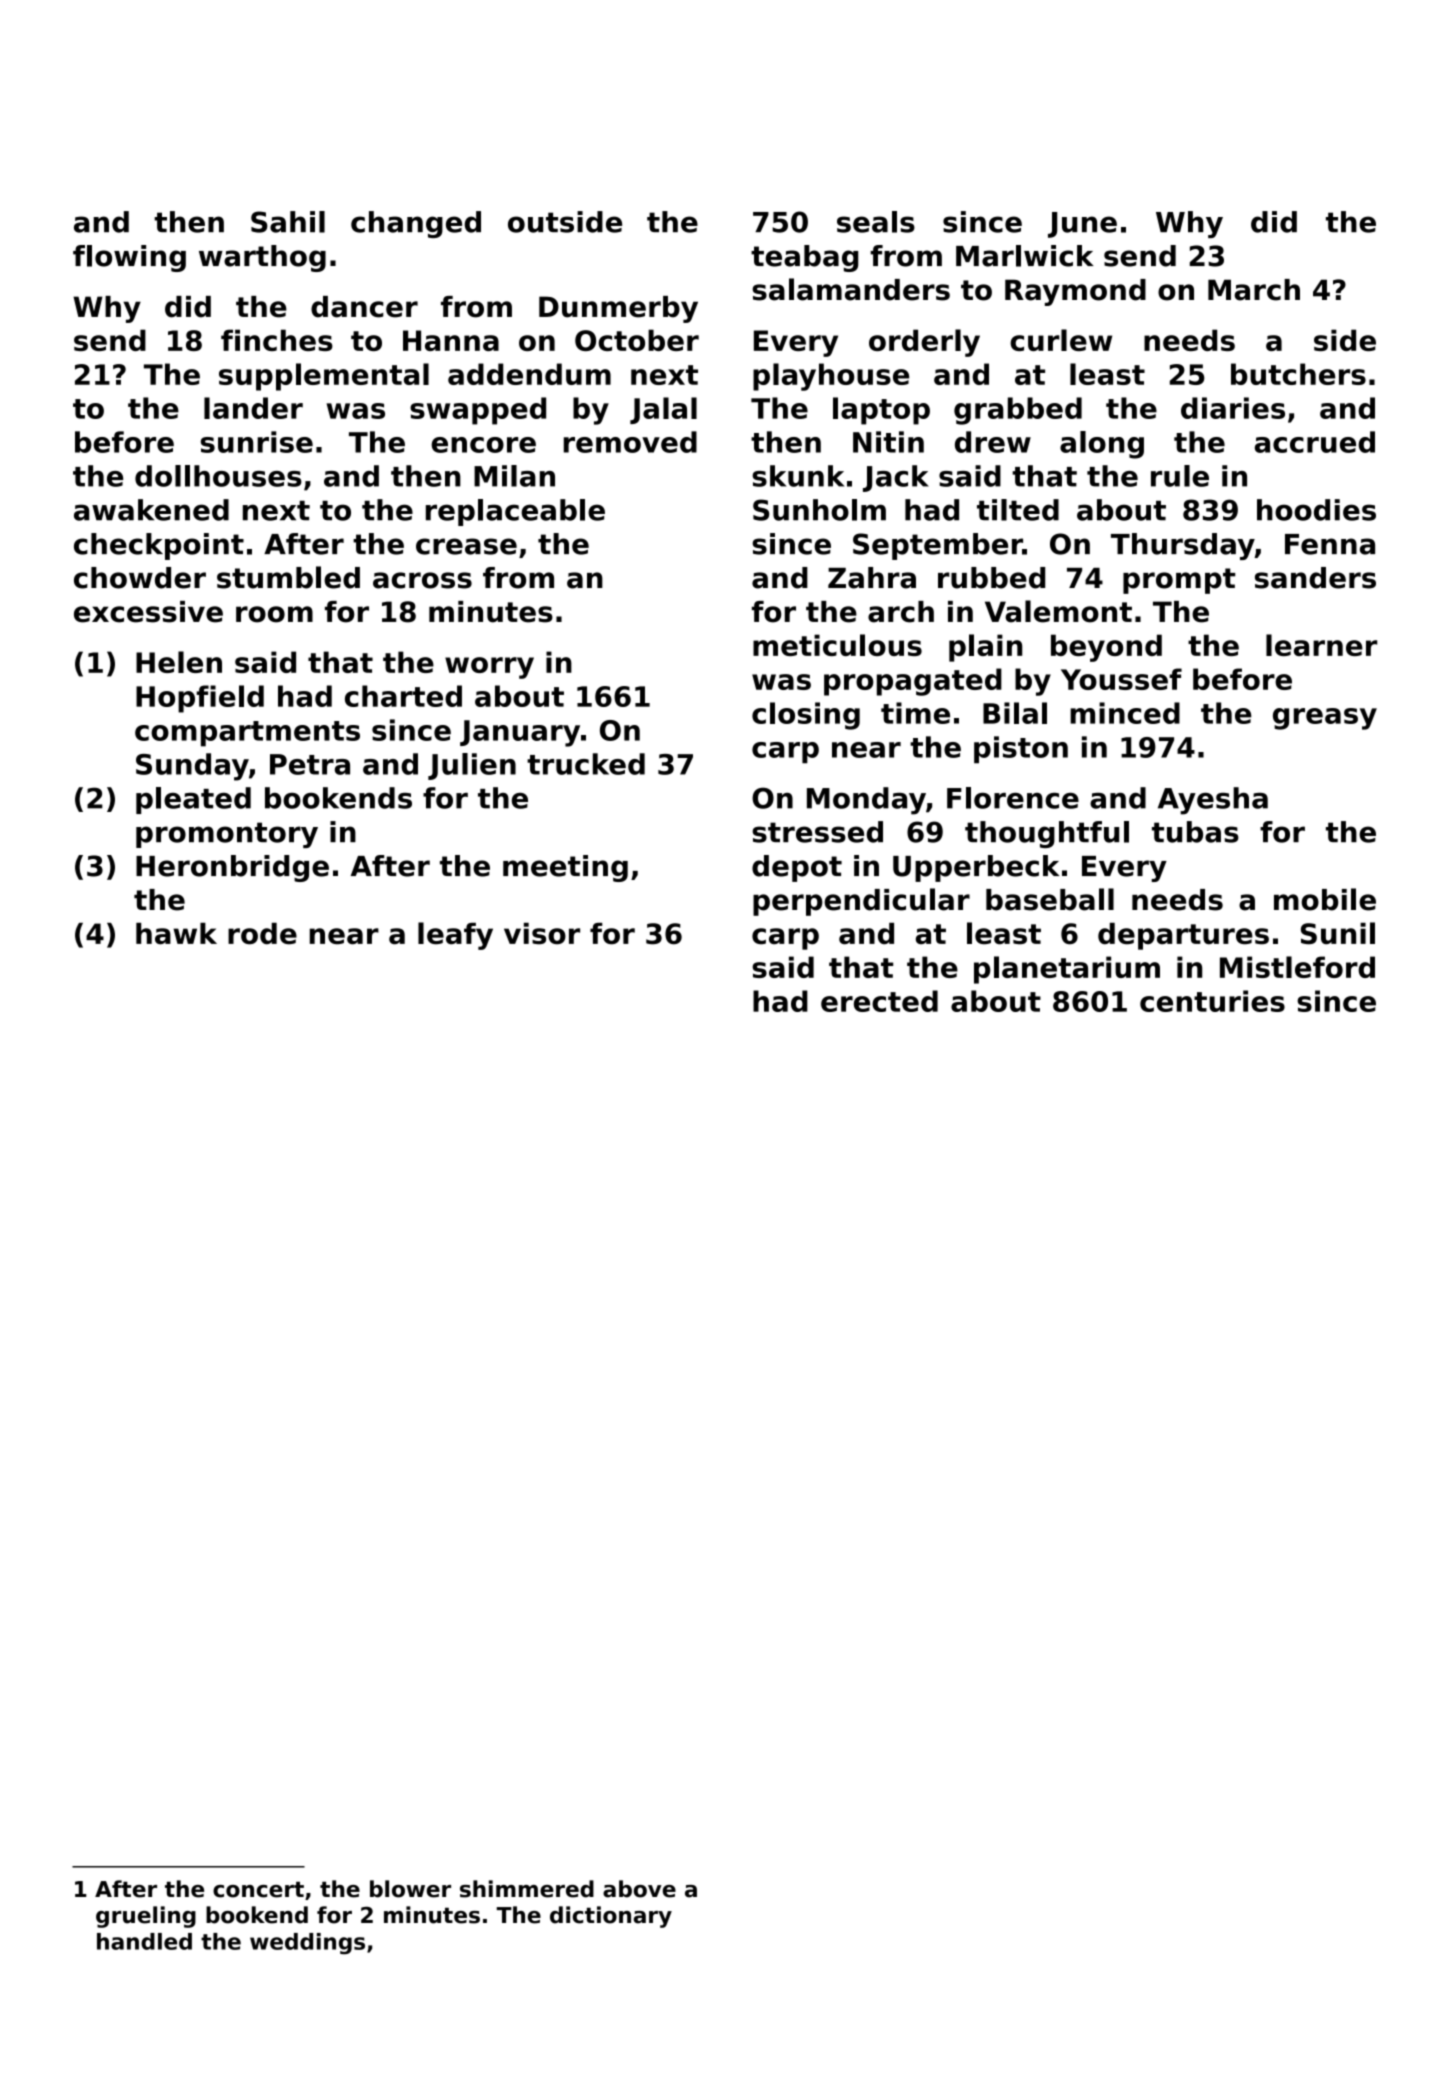 This screenshot has width=1450, height=2100. What do you see at coordinates (307, 1944) in the screenshot?
I see `weddings` at bounding box center [307, 1944].
